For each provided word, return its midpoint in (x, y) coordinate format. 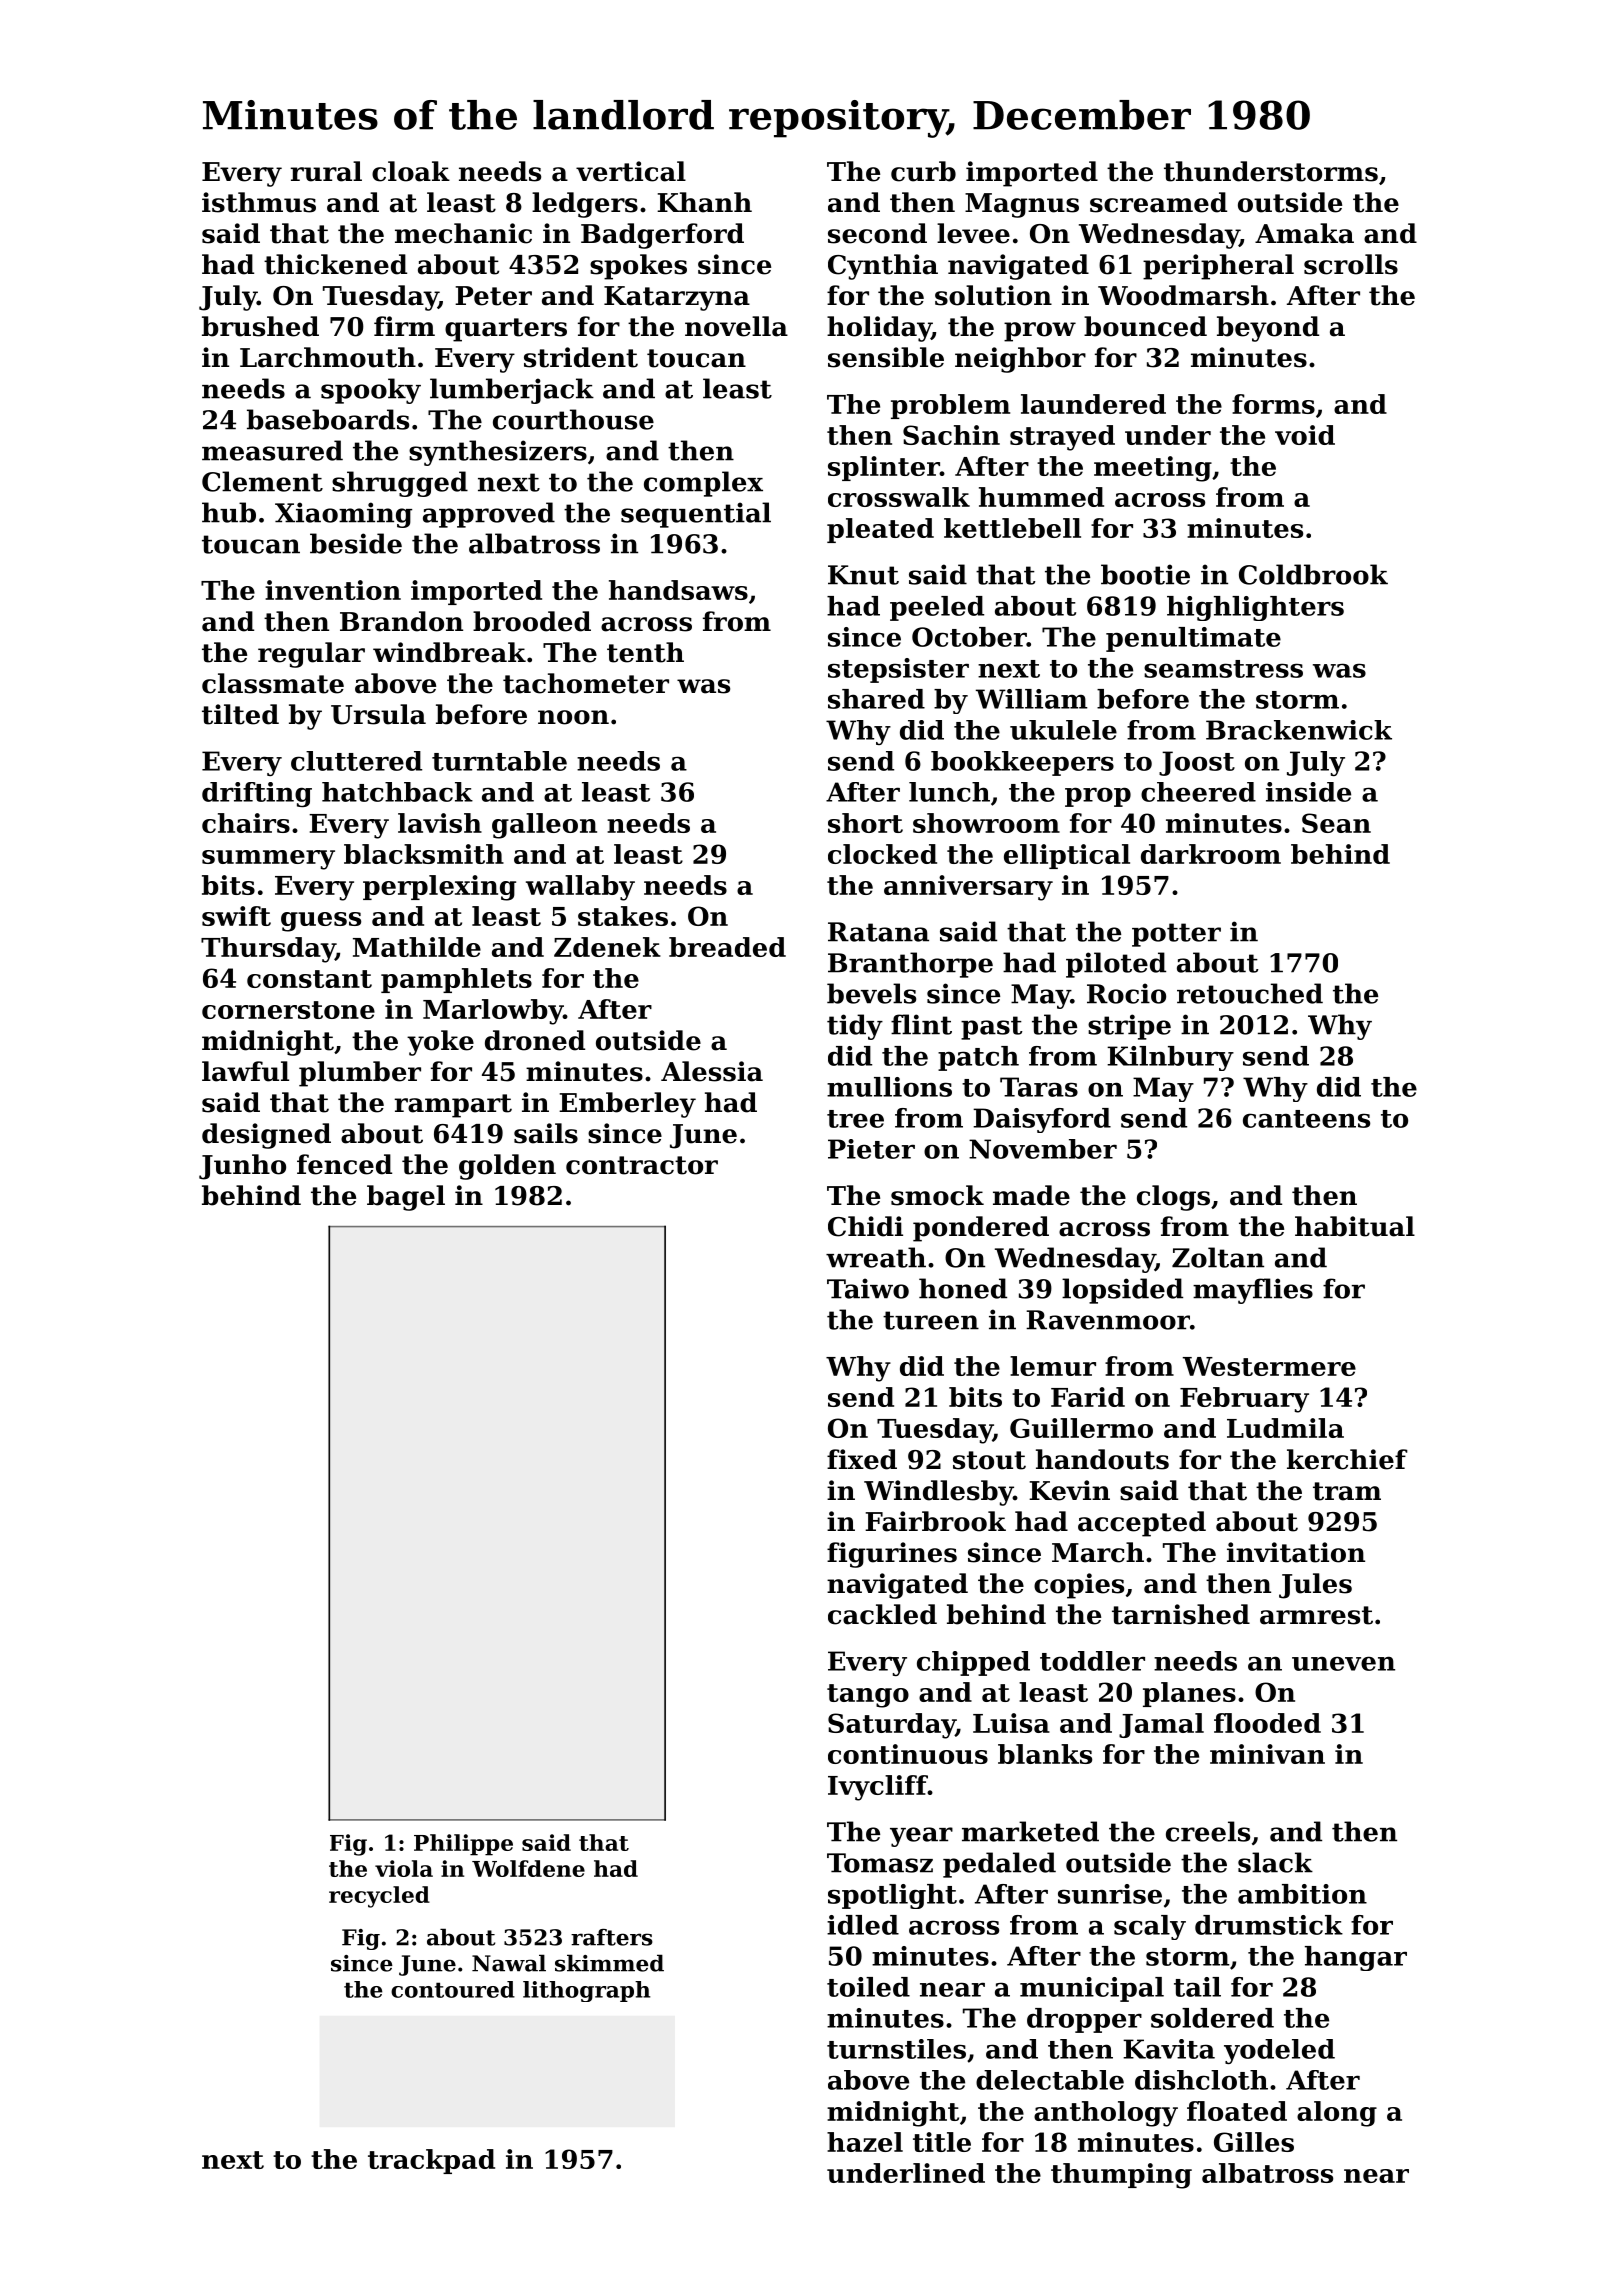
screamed (1158, 202)
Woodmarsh (1183, 295)
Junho (242, 1167)
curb (923, 171)
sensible (886, 357)
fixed (862, 1459)
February (1244, 1400)
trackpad (431, 2161)
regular (311, 655)
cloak (411, 171)
